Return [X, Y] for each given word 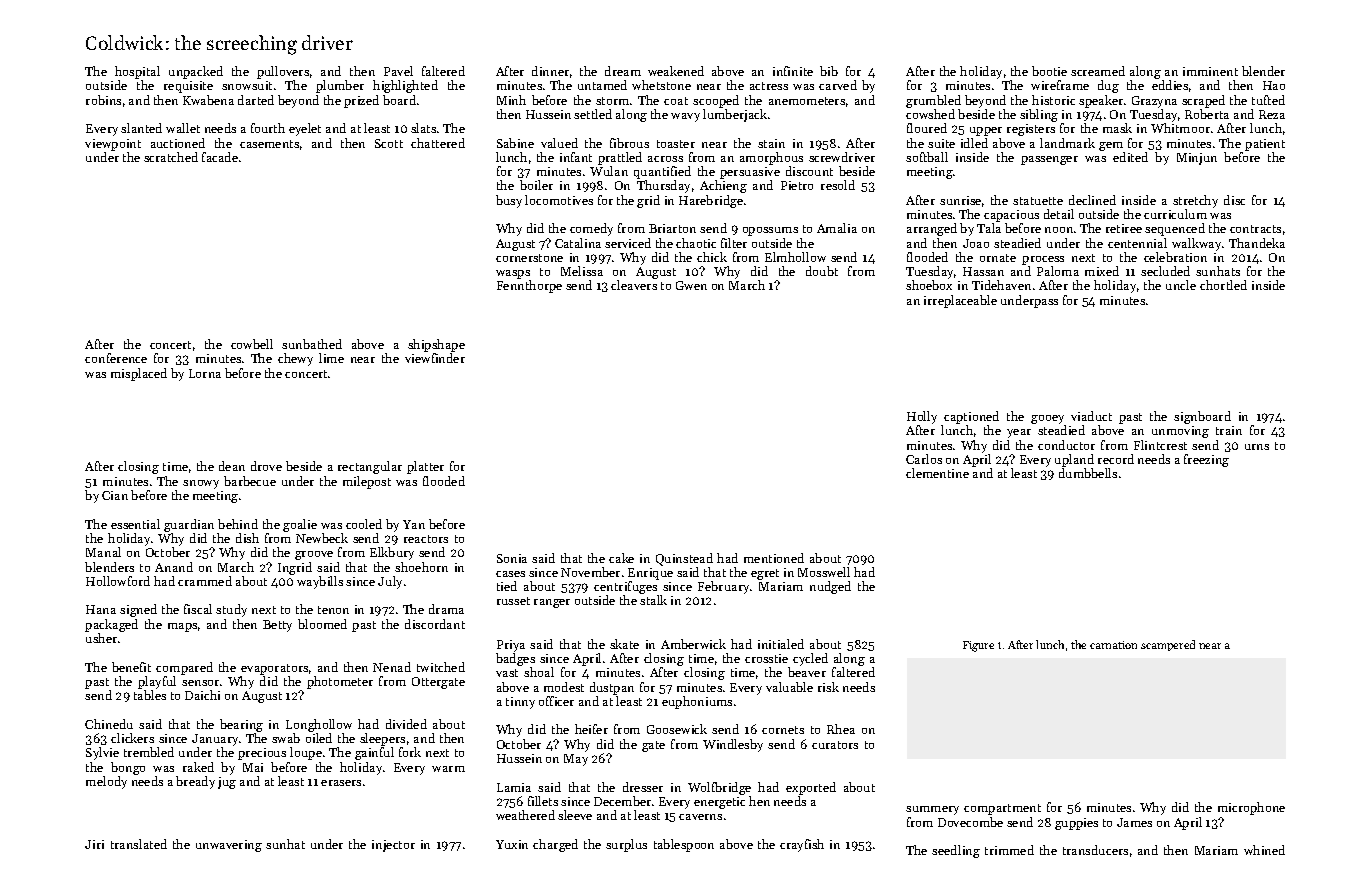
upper [986, 131]
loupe [306, 753]
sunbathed [312, 344]
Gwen [691, 285]
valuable [789, 687]
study [231, 610]
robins [103, 100]
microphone [1251, 808]
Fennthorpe [529, 286]
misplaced [139, 374]
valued [559, 143]
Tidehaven [1001, 285]
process [1043, 260]
